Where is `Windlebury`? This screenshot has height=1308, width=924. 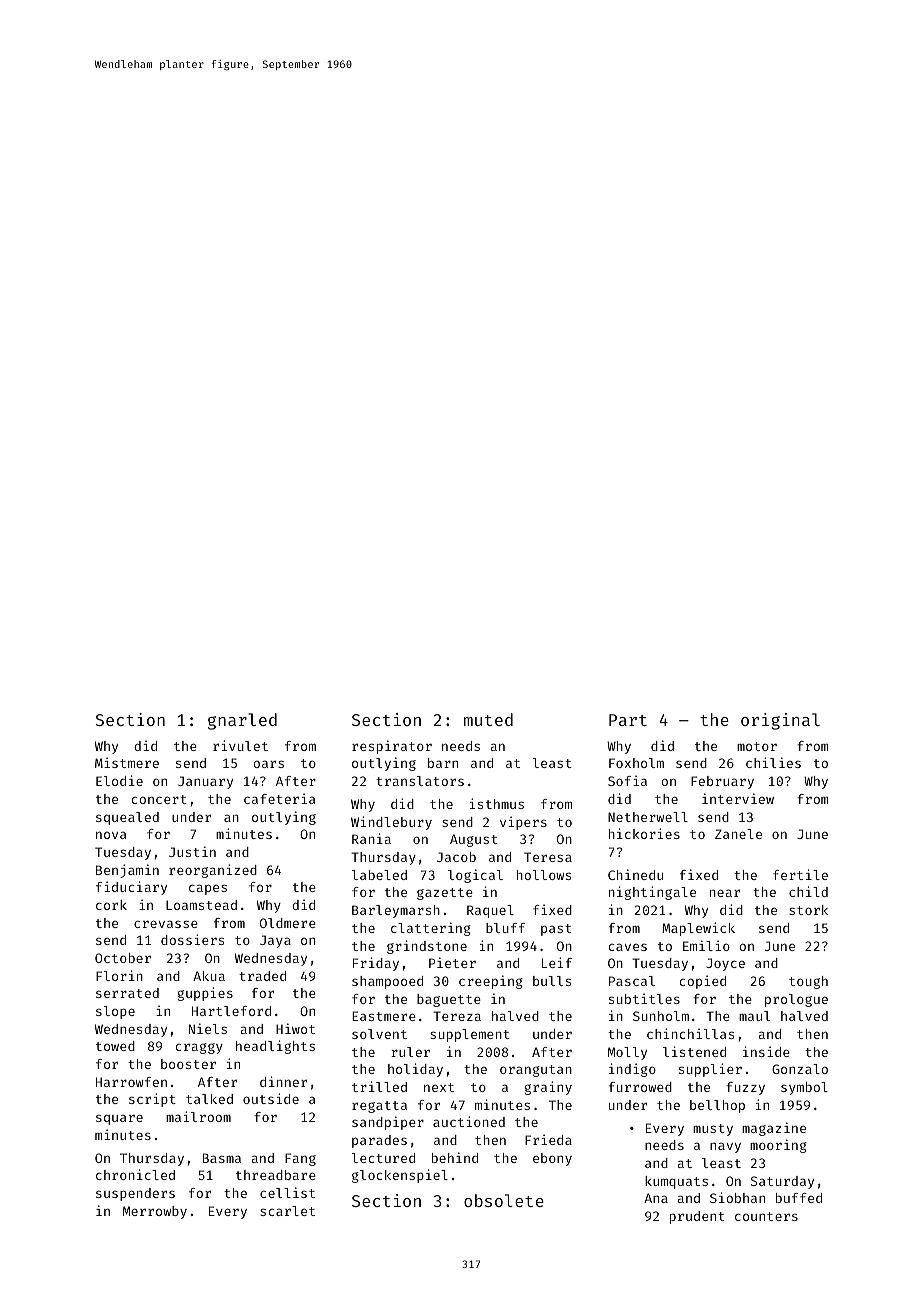
Windlebury is located at coordinates (391, 823).
